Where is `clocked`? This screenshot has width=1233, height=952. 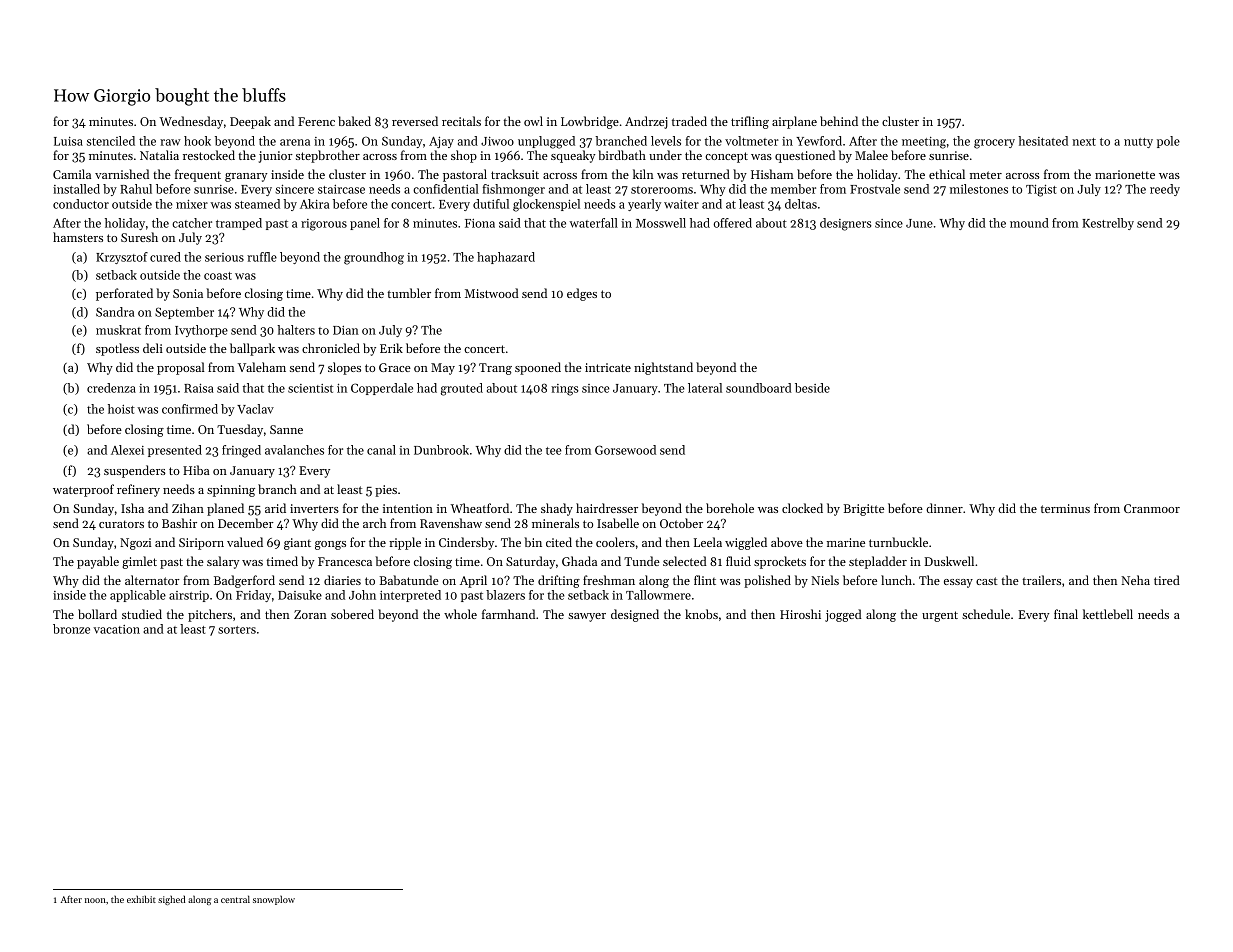 clocked is located at coordinates (802, 508).
